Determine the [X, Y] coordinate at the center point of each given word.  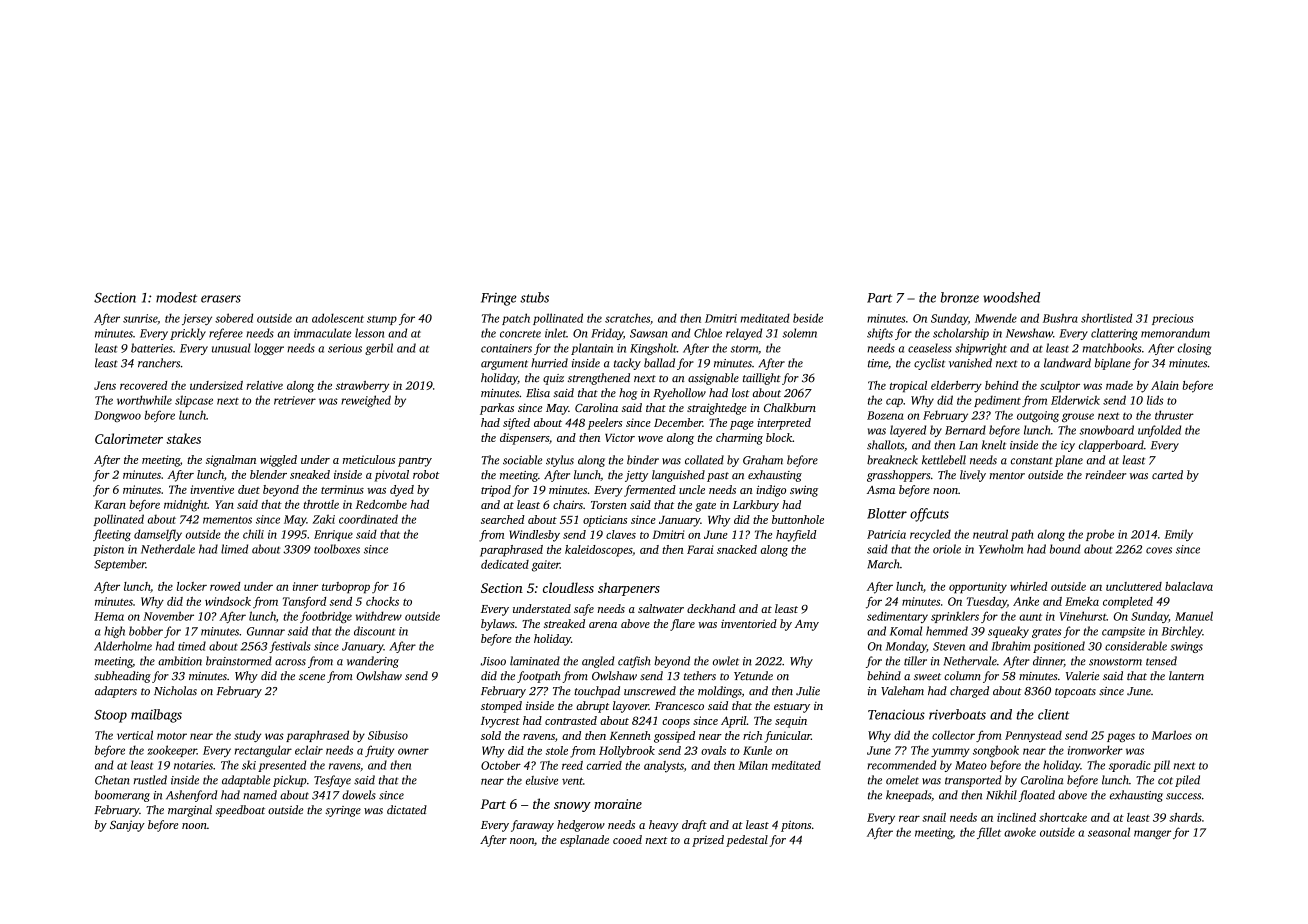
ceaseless [930, 348]
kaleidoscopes [598, 551]
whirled [1028, 586]
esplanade [584, 841]
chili [253, 534]
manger [1152, 834]
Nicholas [175, 690]
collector [953, 735]
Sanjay [127, 826]
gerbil [379, 349]
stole [557, 750]
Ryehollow [679, 394]
